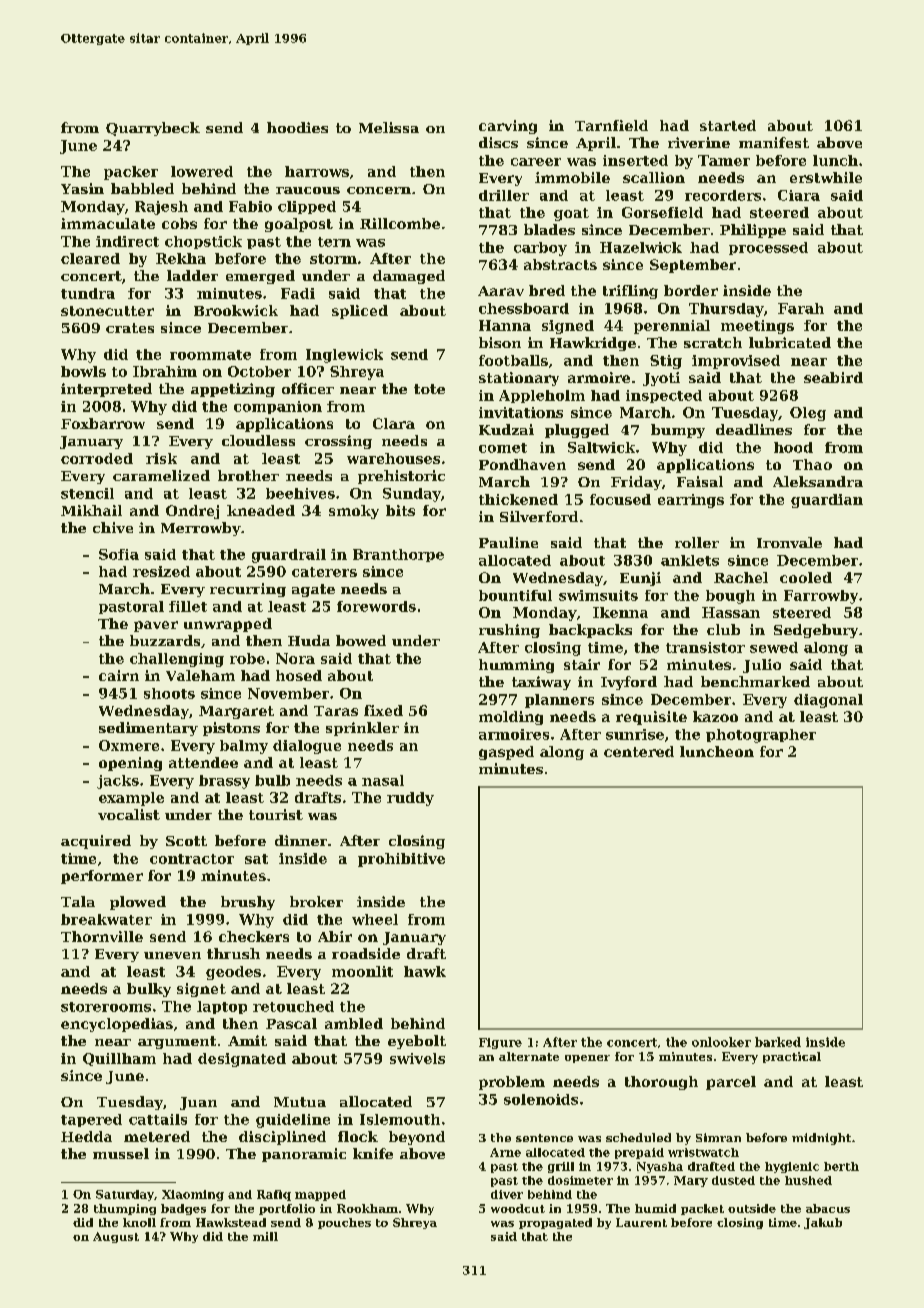  What do you see at coordinates (541, 1099) in the page?
I see `solenoids` at bounding box center [541, 1099].
